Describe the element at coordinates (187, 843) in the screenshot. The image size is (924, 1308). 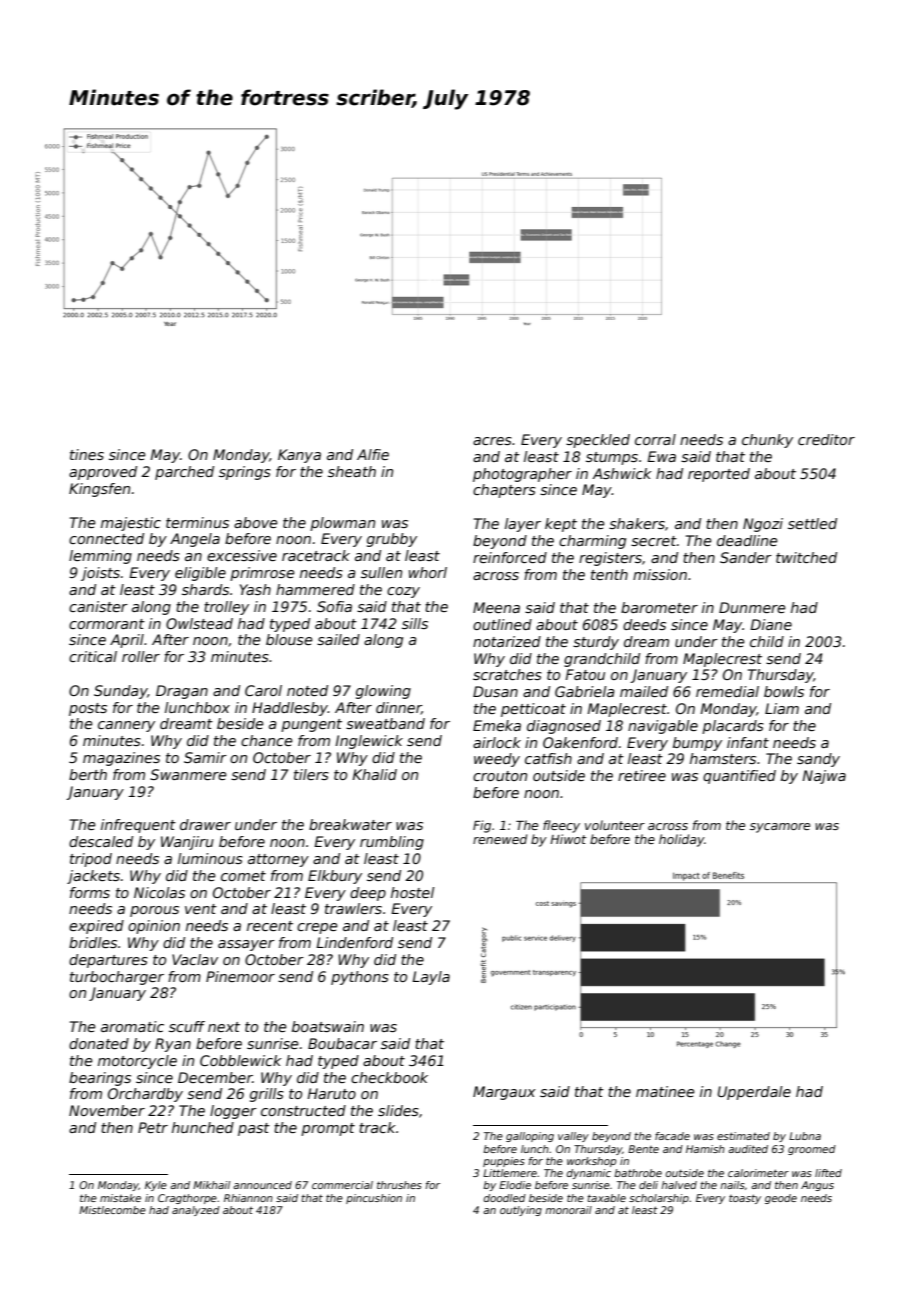
I see `Wanjiru` at that location.
